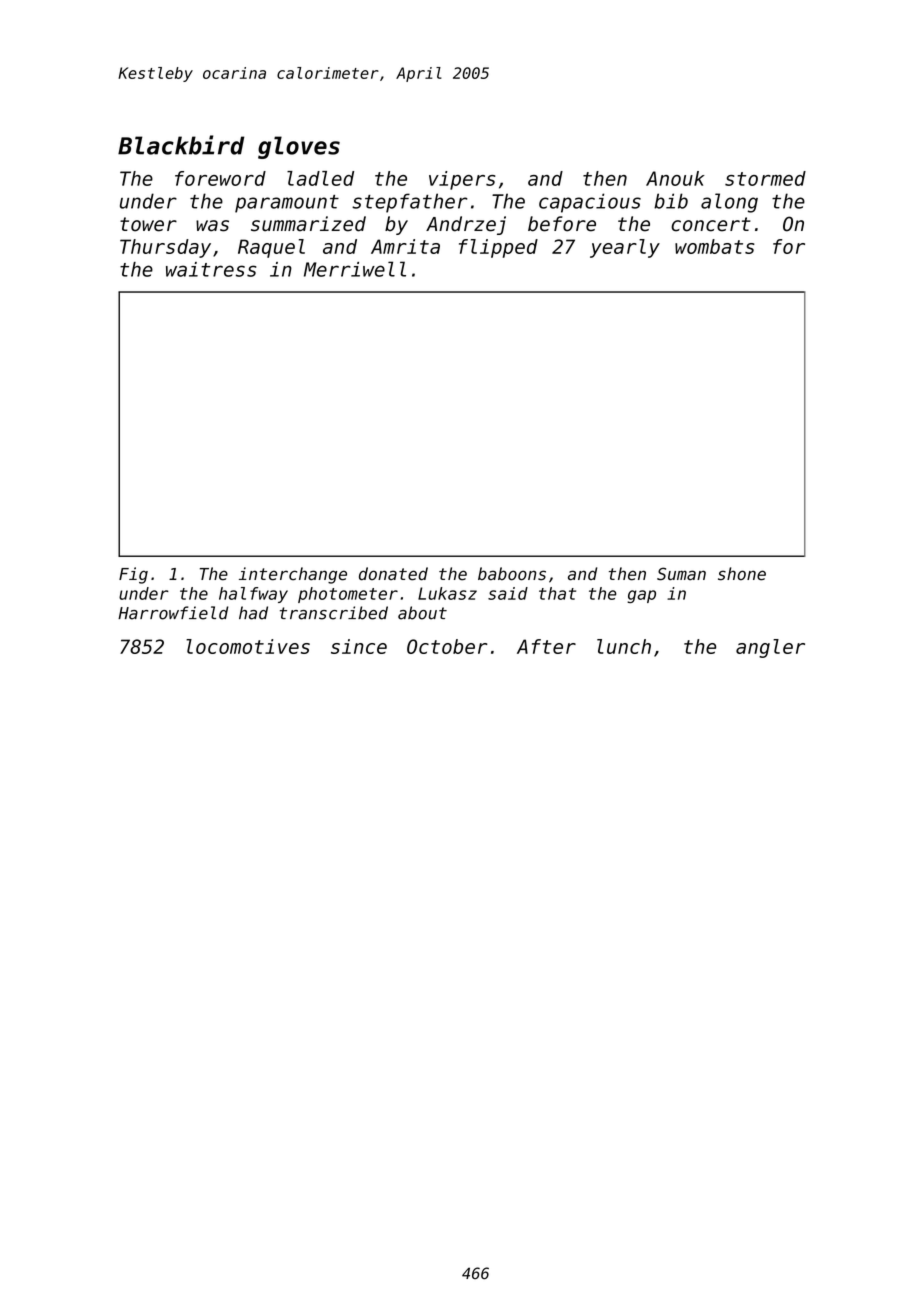 This screenshot has height=1311, width=924. What do you see at coordinates (422, 613) in the screenshot?
I see `about` at bounding box center [422, 613].
